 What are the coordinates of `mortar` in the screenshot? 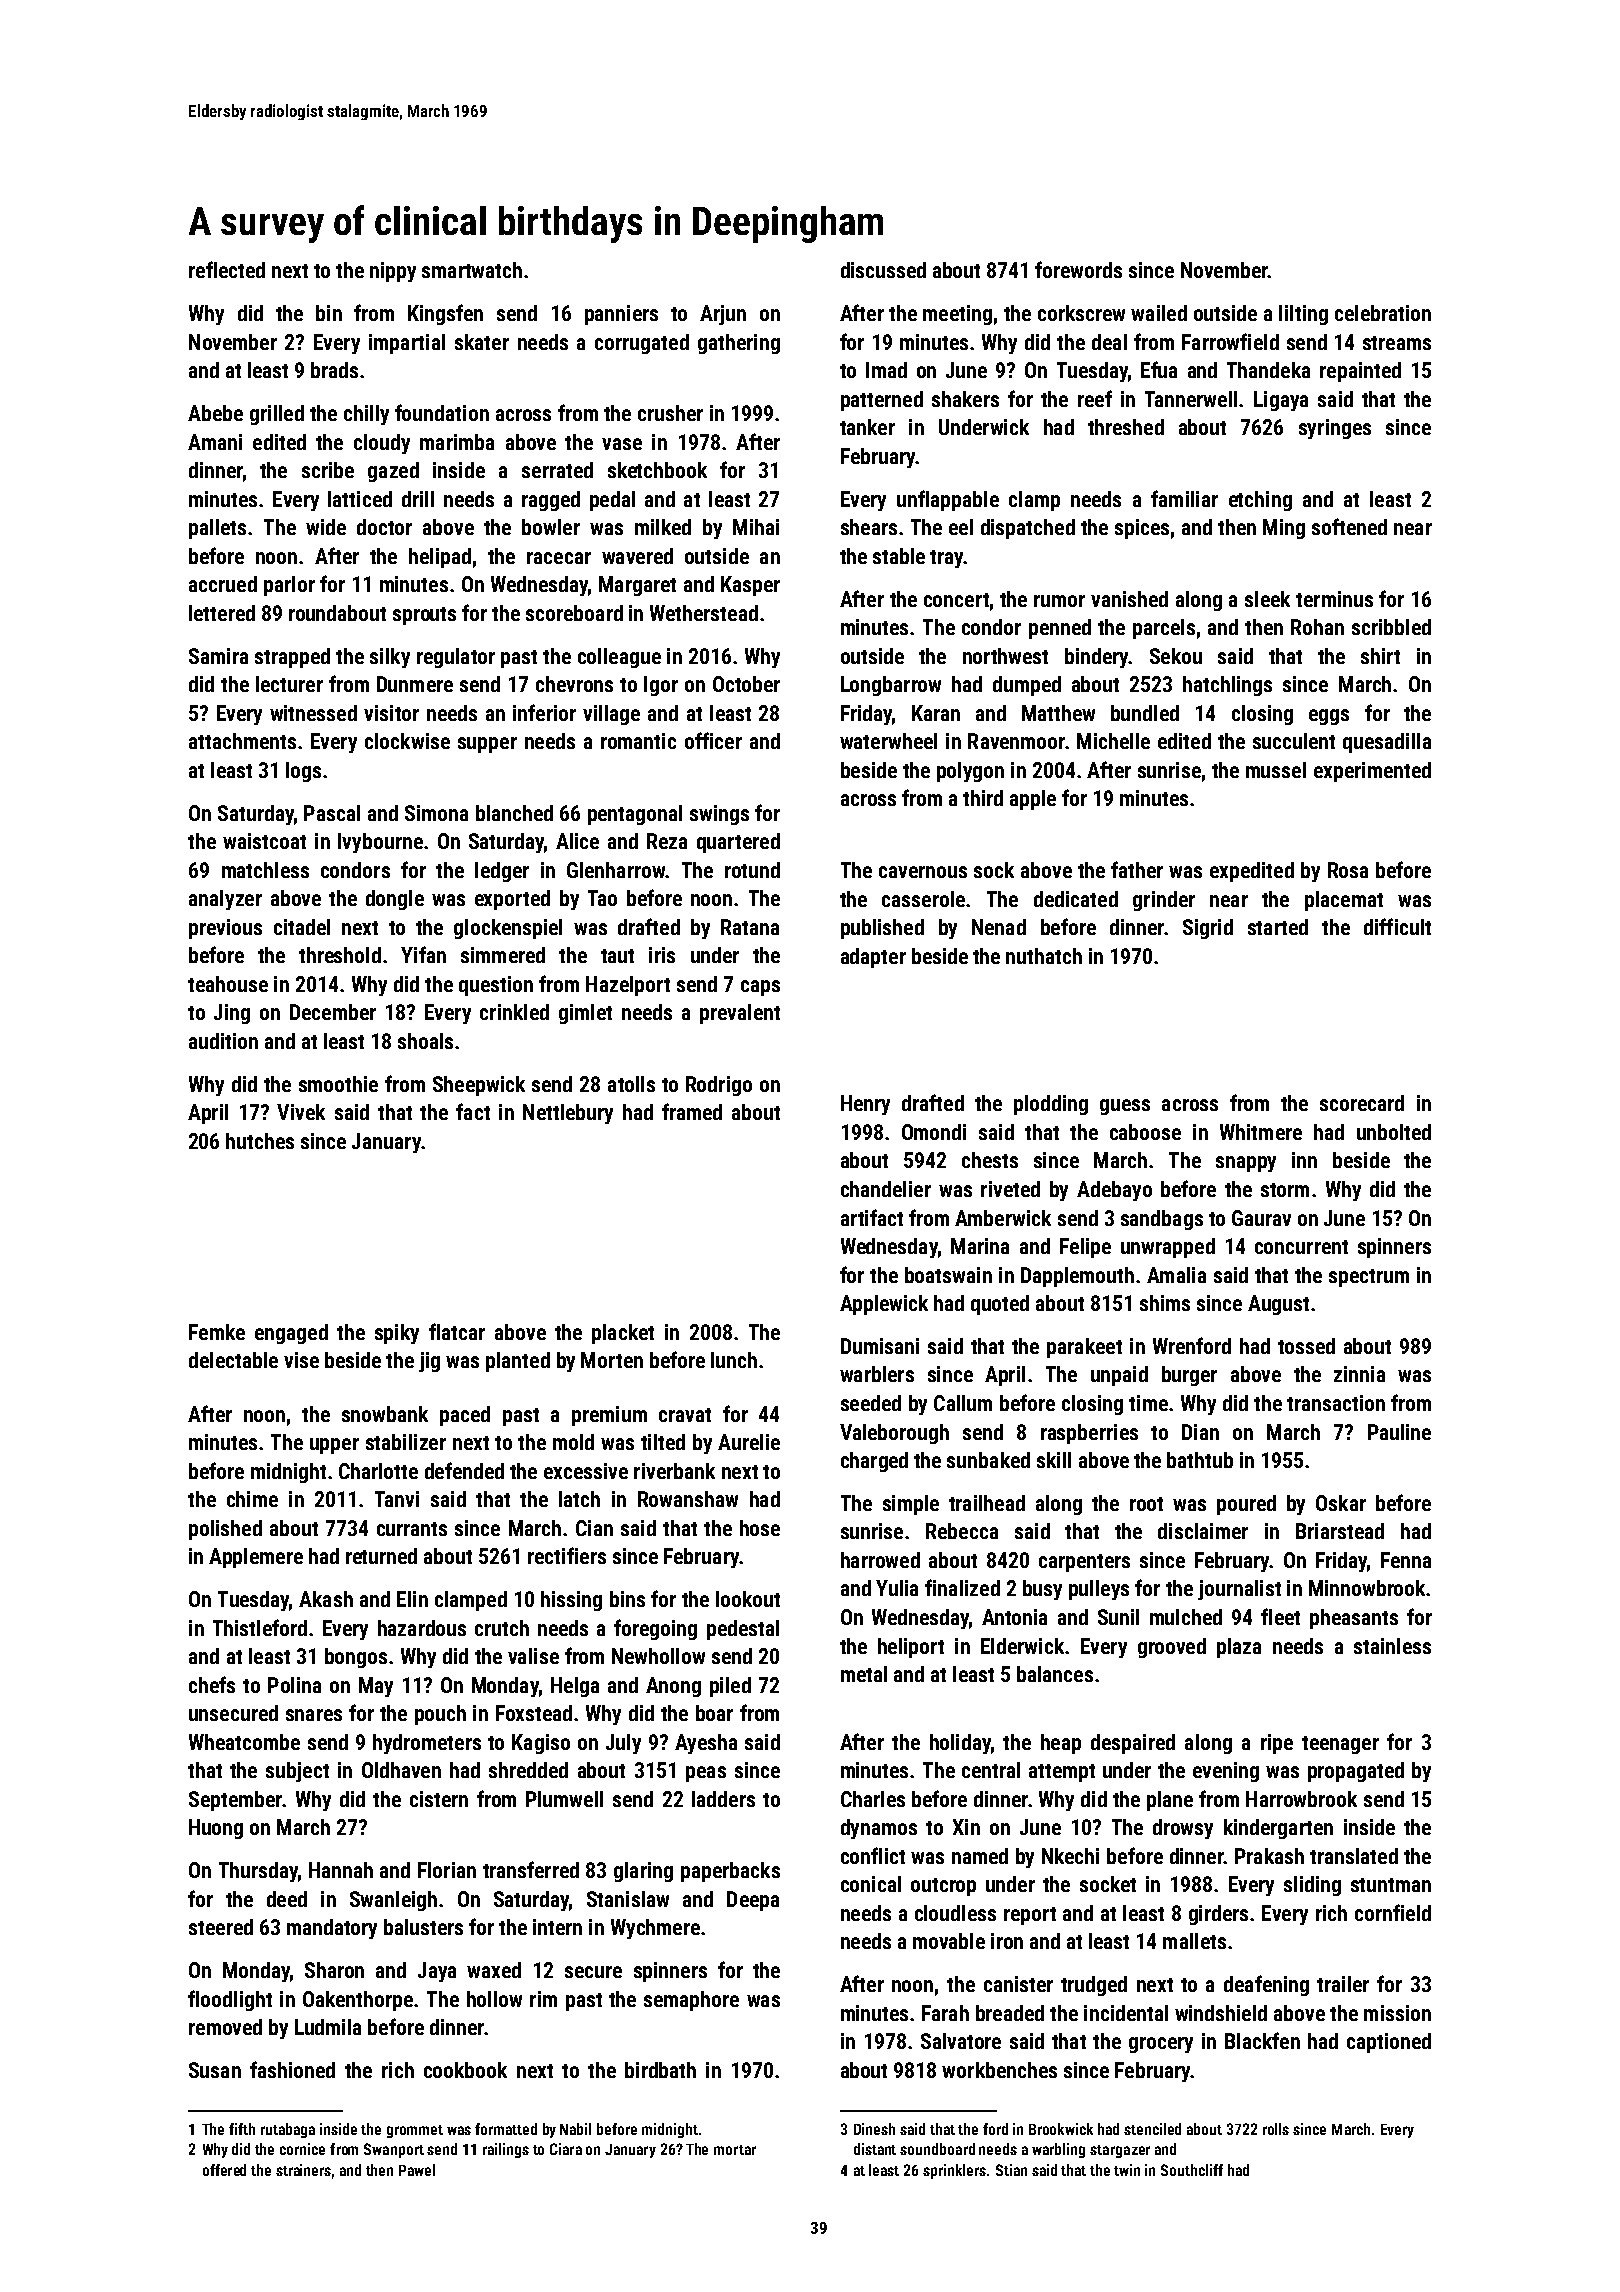 It's located at (735, 2150).
